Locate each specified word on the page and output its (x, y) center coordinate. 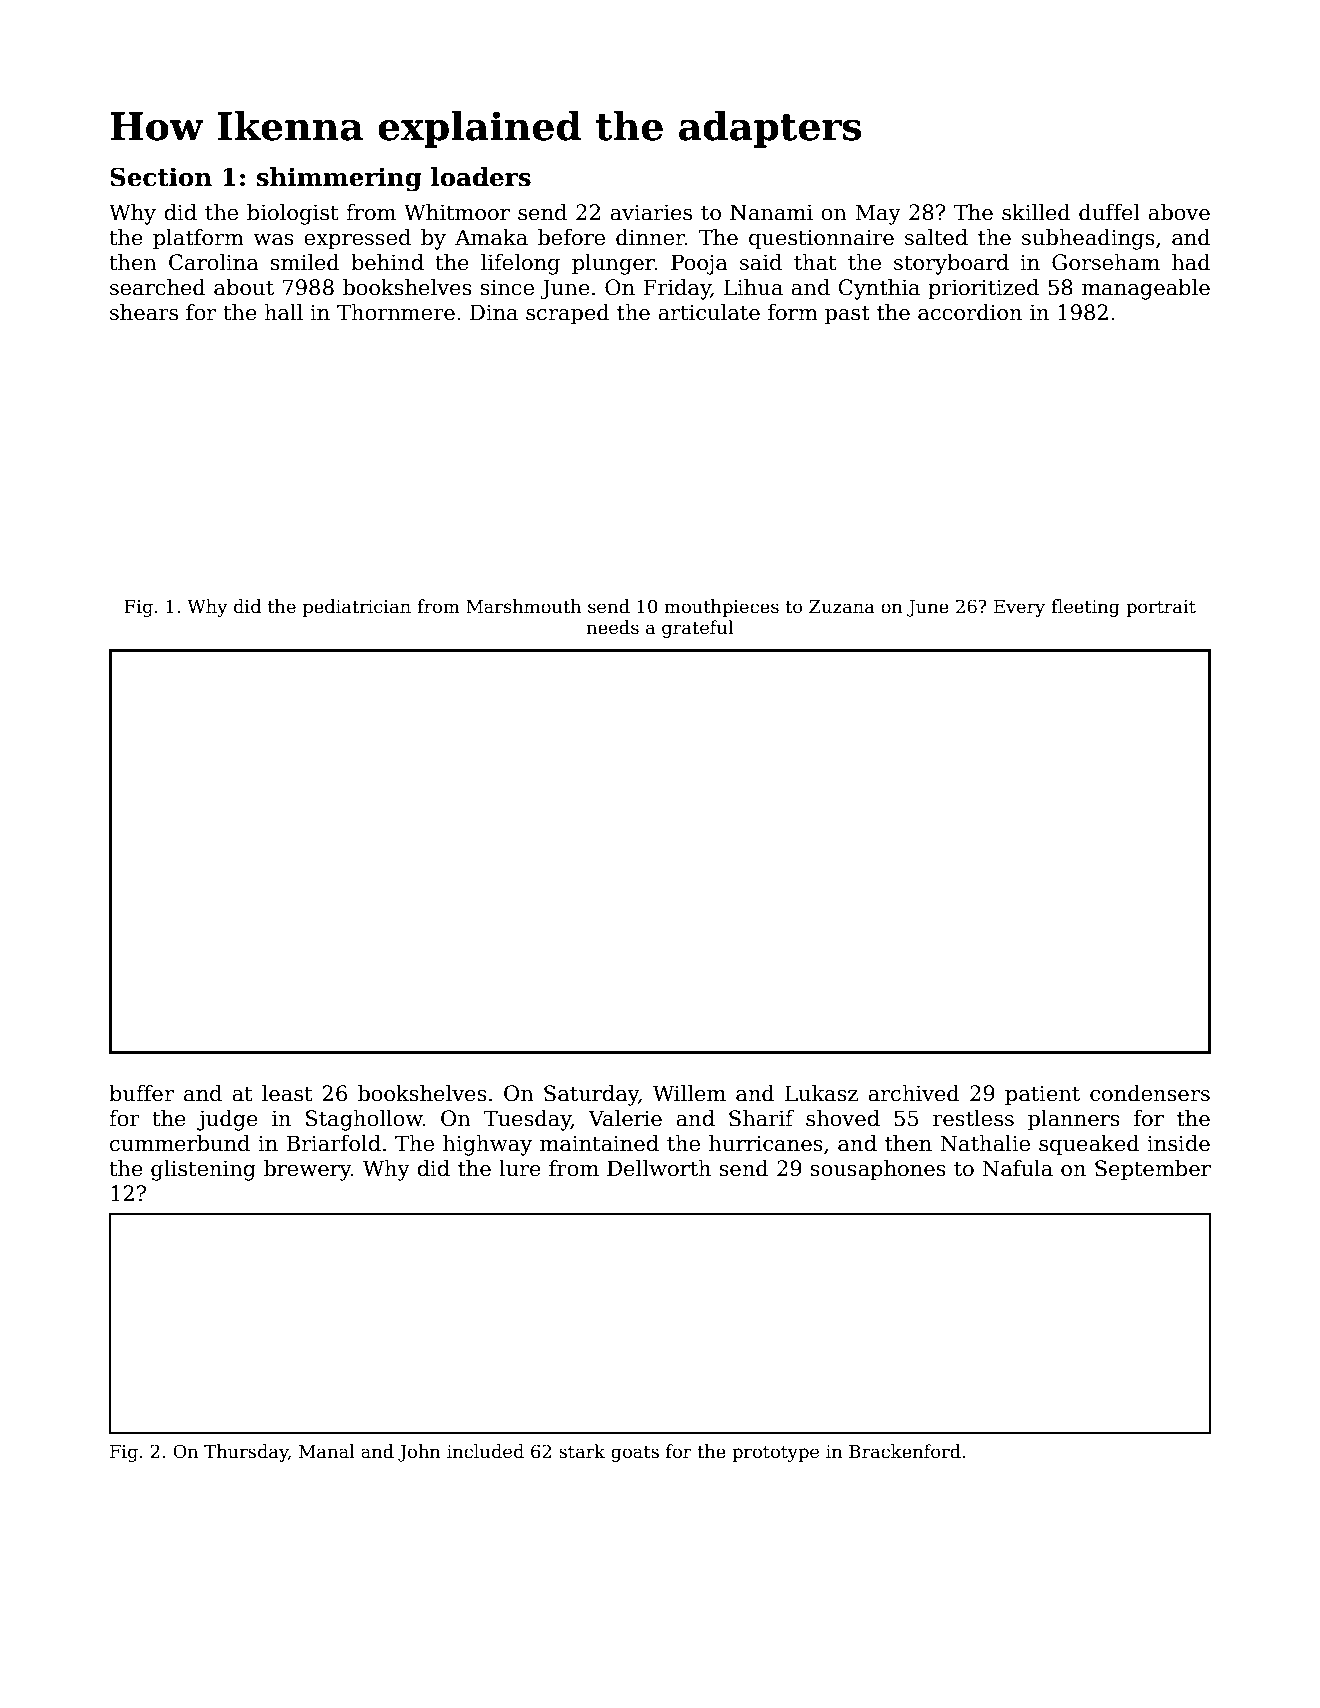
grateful (697, 629)
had (1191, 262)
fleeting (1085, 608)
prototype (775, 1454)
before (571, 237)
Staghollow (364, 1120)
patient (1042, 1095)
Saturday (591, 1095)
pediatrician (357, 608)
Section (161, 177)
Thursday (246, 1453)
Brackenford (905, 1451)
